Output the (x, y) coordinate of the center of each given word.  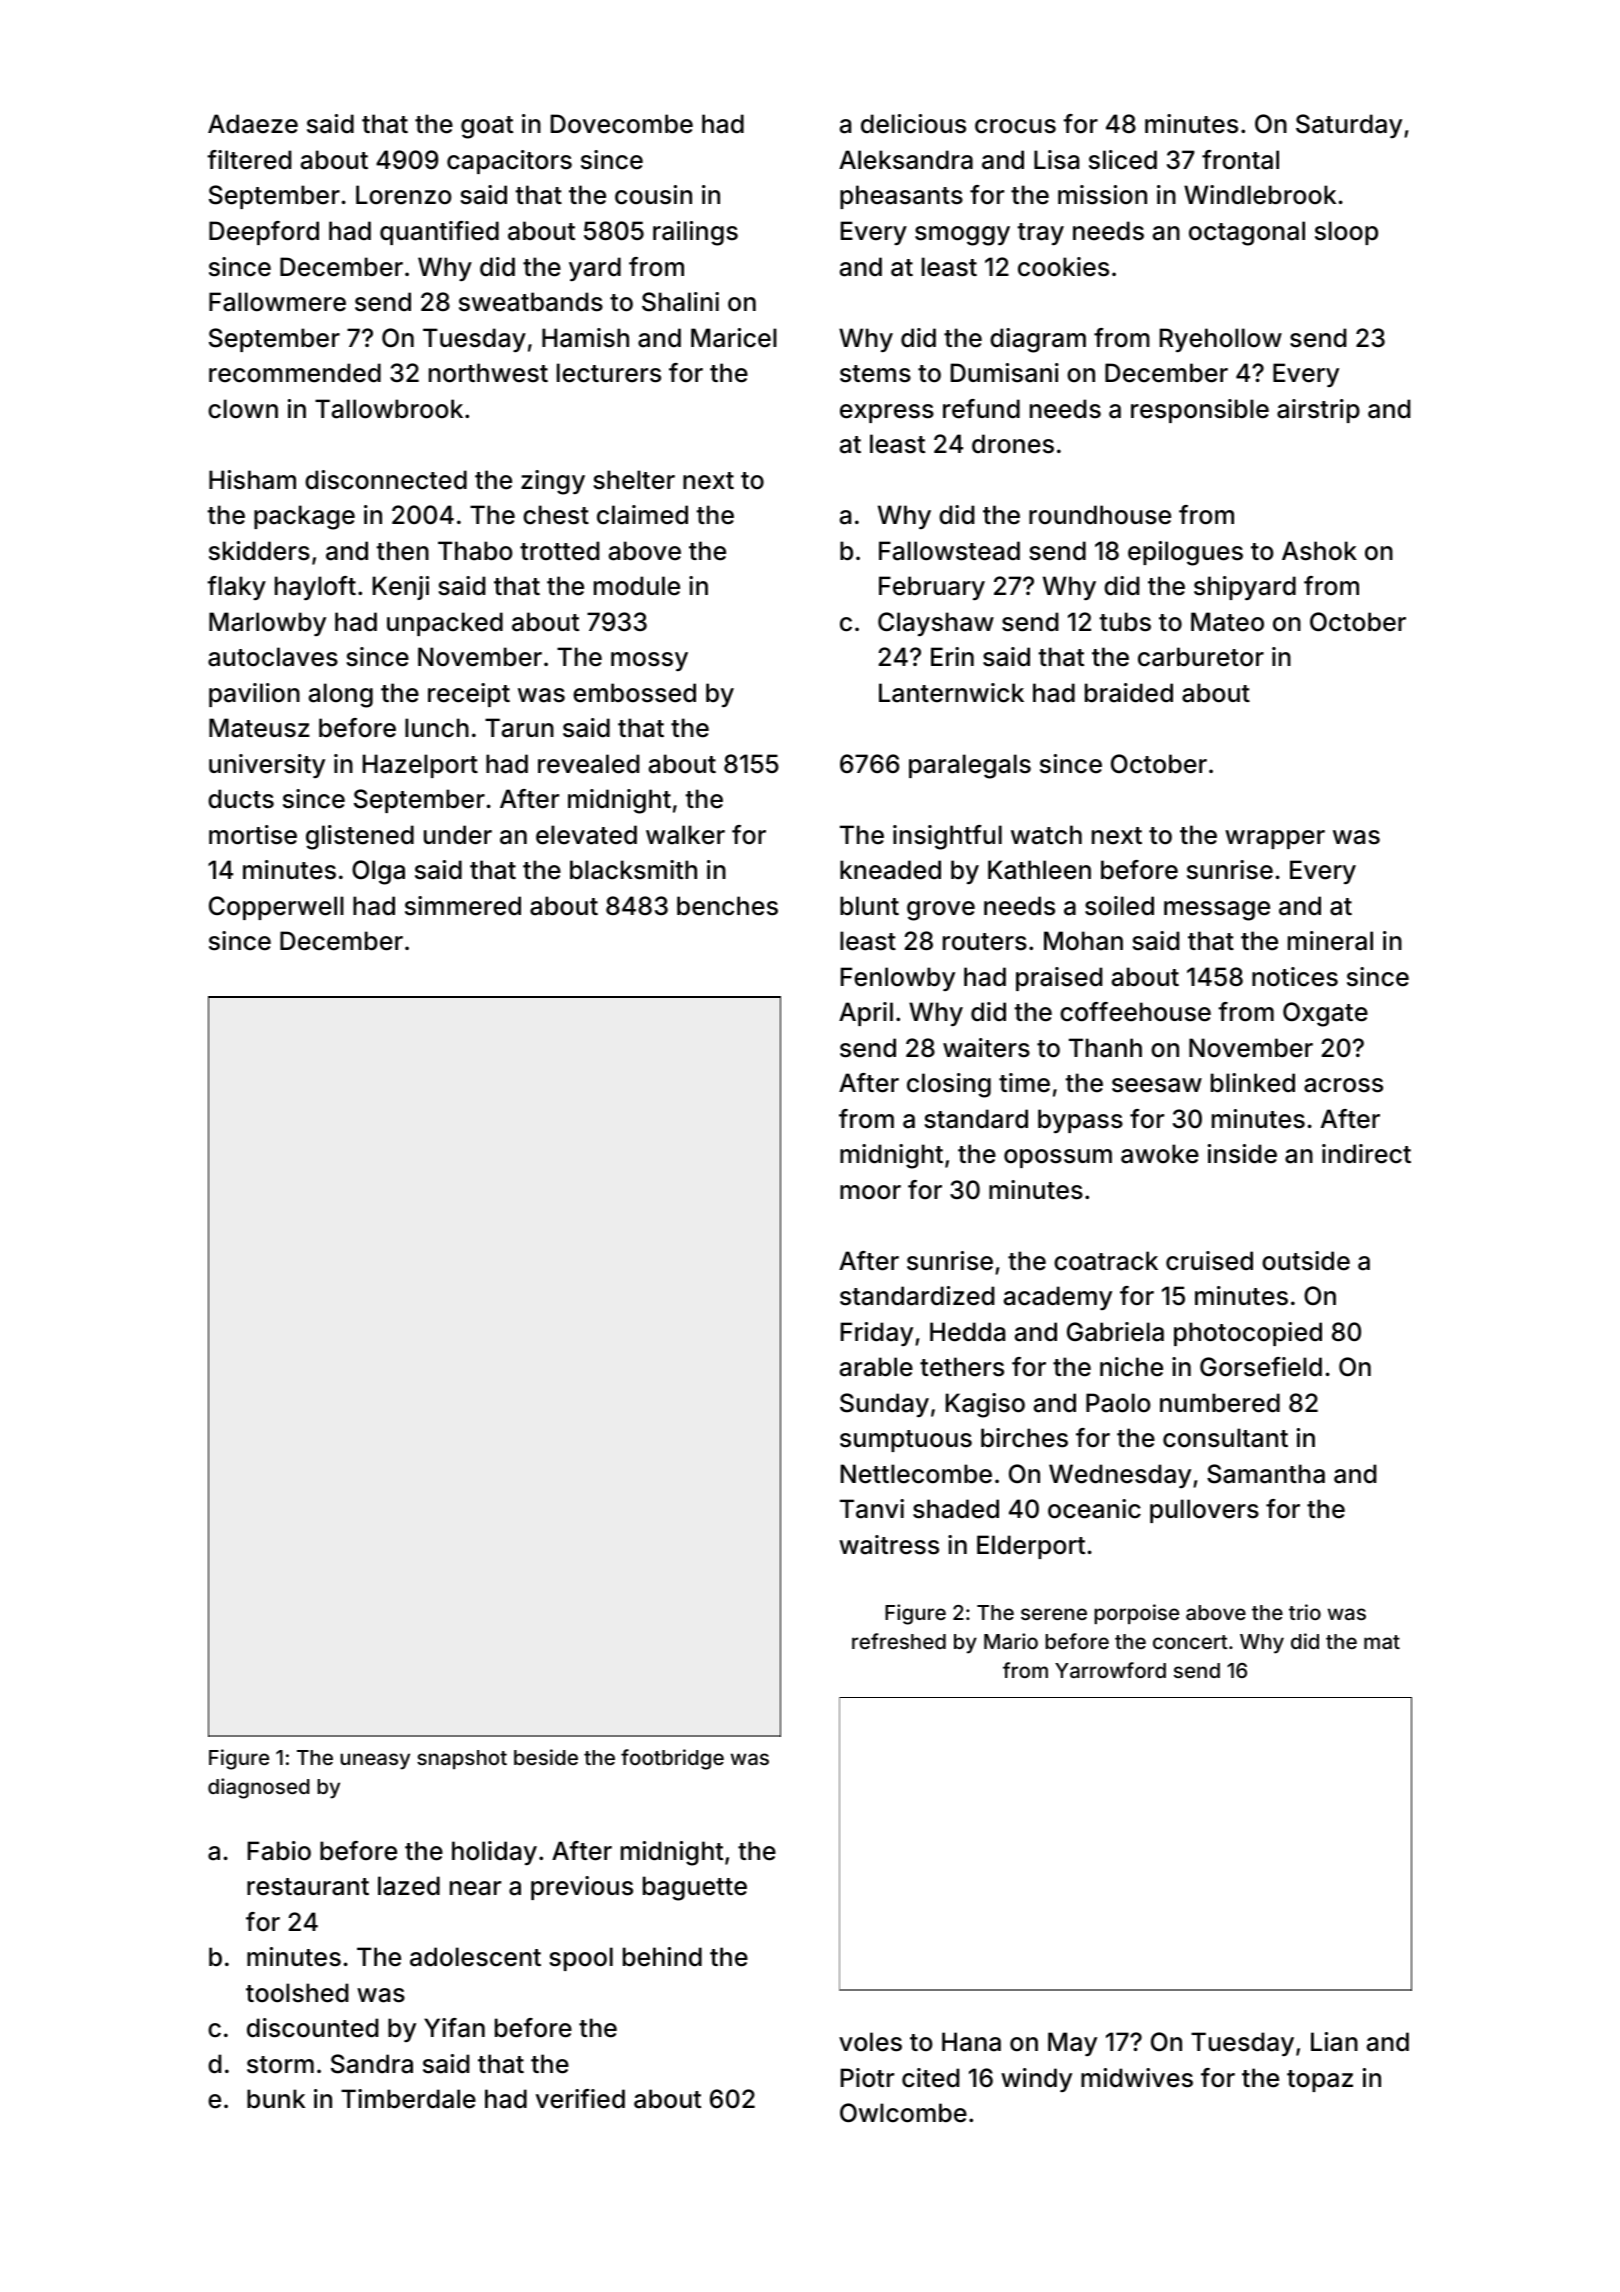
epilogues (1185, 553)
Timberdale (408, 2099)
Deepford (264, 233)
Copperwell (276, 908)
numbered (1220, 1403)
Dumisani (1005, 373)
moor (870, 1192)
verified (580, 2099)
